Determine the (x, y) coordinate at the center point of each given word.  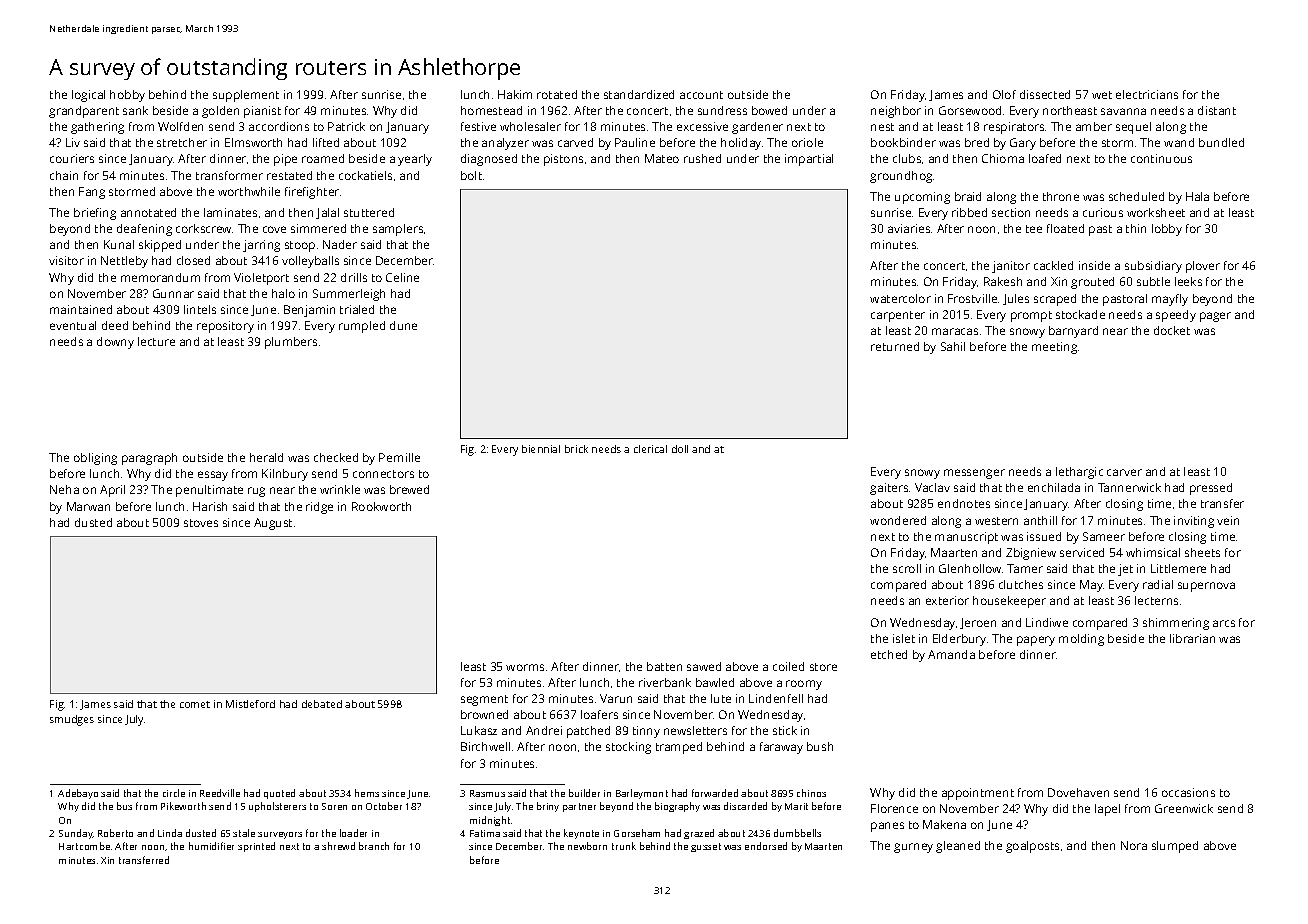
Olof (1004, 94)
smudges (72, 720)
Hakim (515, 94)
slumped (1175, 847)
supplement (246, 96)
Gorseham (637, 833)
